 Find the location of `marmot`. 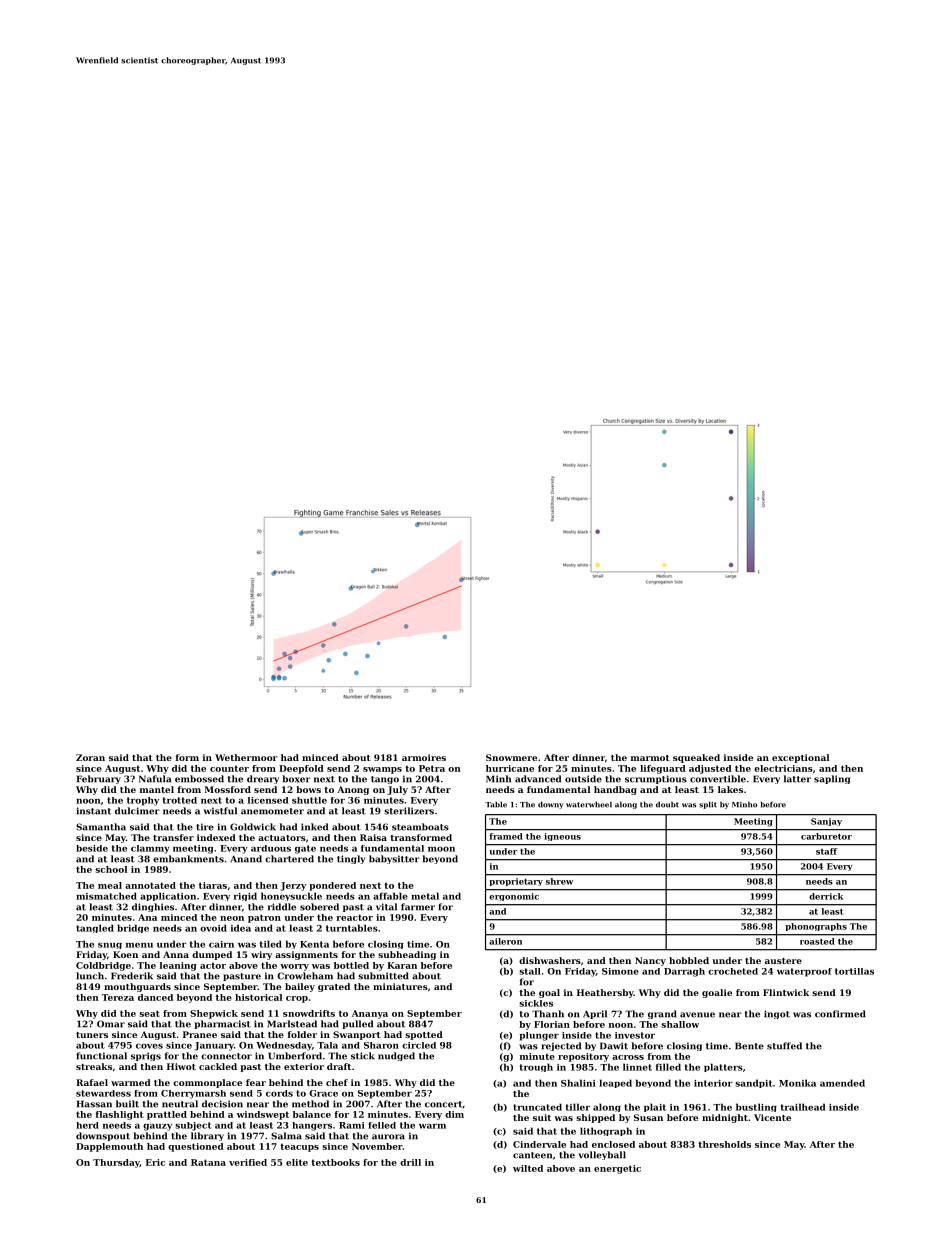

marmot is located at coordinates (650, 758).
